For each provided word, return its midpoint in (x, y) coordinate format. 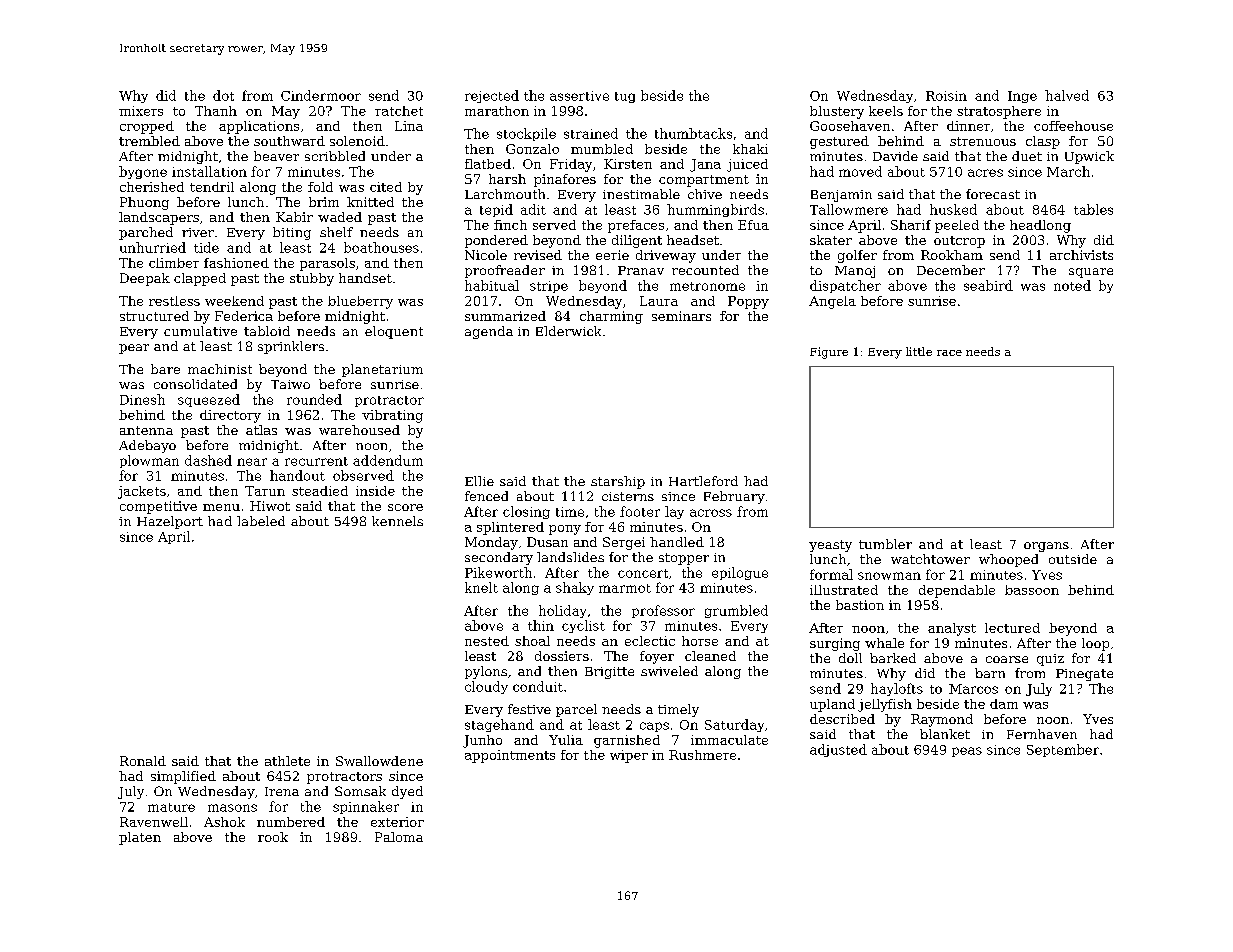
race (949, 353)
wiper (629, 756)
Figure (829, 353)
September (1063, 750)
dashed (208, 460)
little (919, 351)
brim (324, 202)
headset (693, 240)
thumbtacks (693, 133)
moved (860, 171)
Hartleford (703, 481)
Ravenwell (154, 822)
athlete (287, 761)
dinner (968, 126)
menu (221, 507)
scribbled (335, 156)
